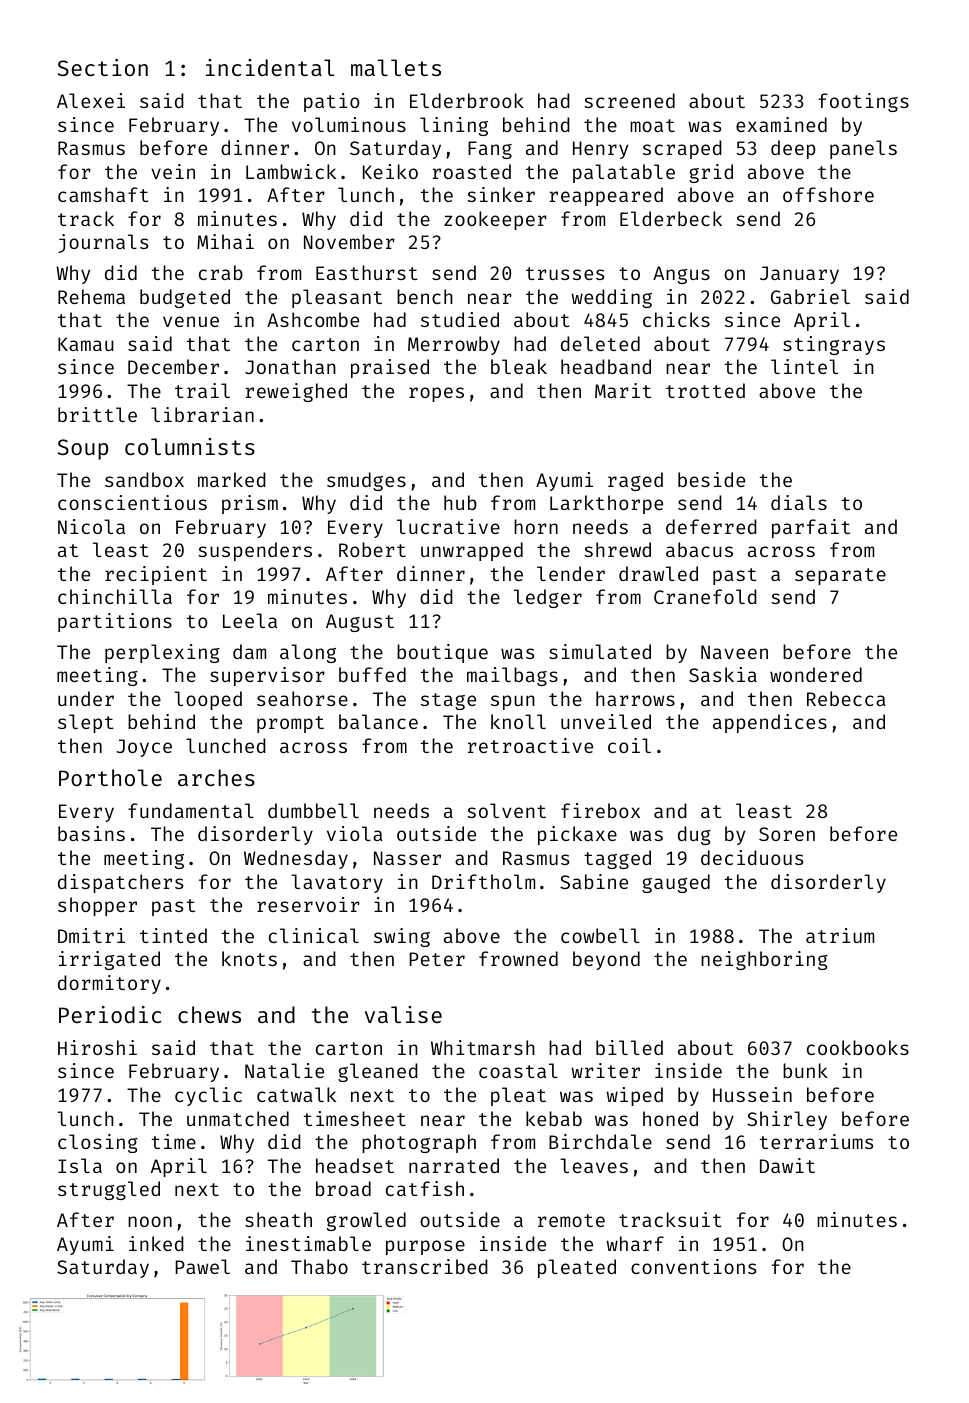 The height and width of the screenshot is (1403, 969). What do you see at coordinates (834, 345) in the screenshot?
I see `stingrays` at bounding box center [834, 345].
